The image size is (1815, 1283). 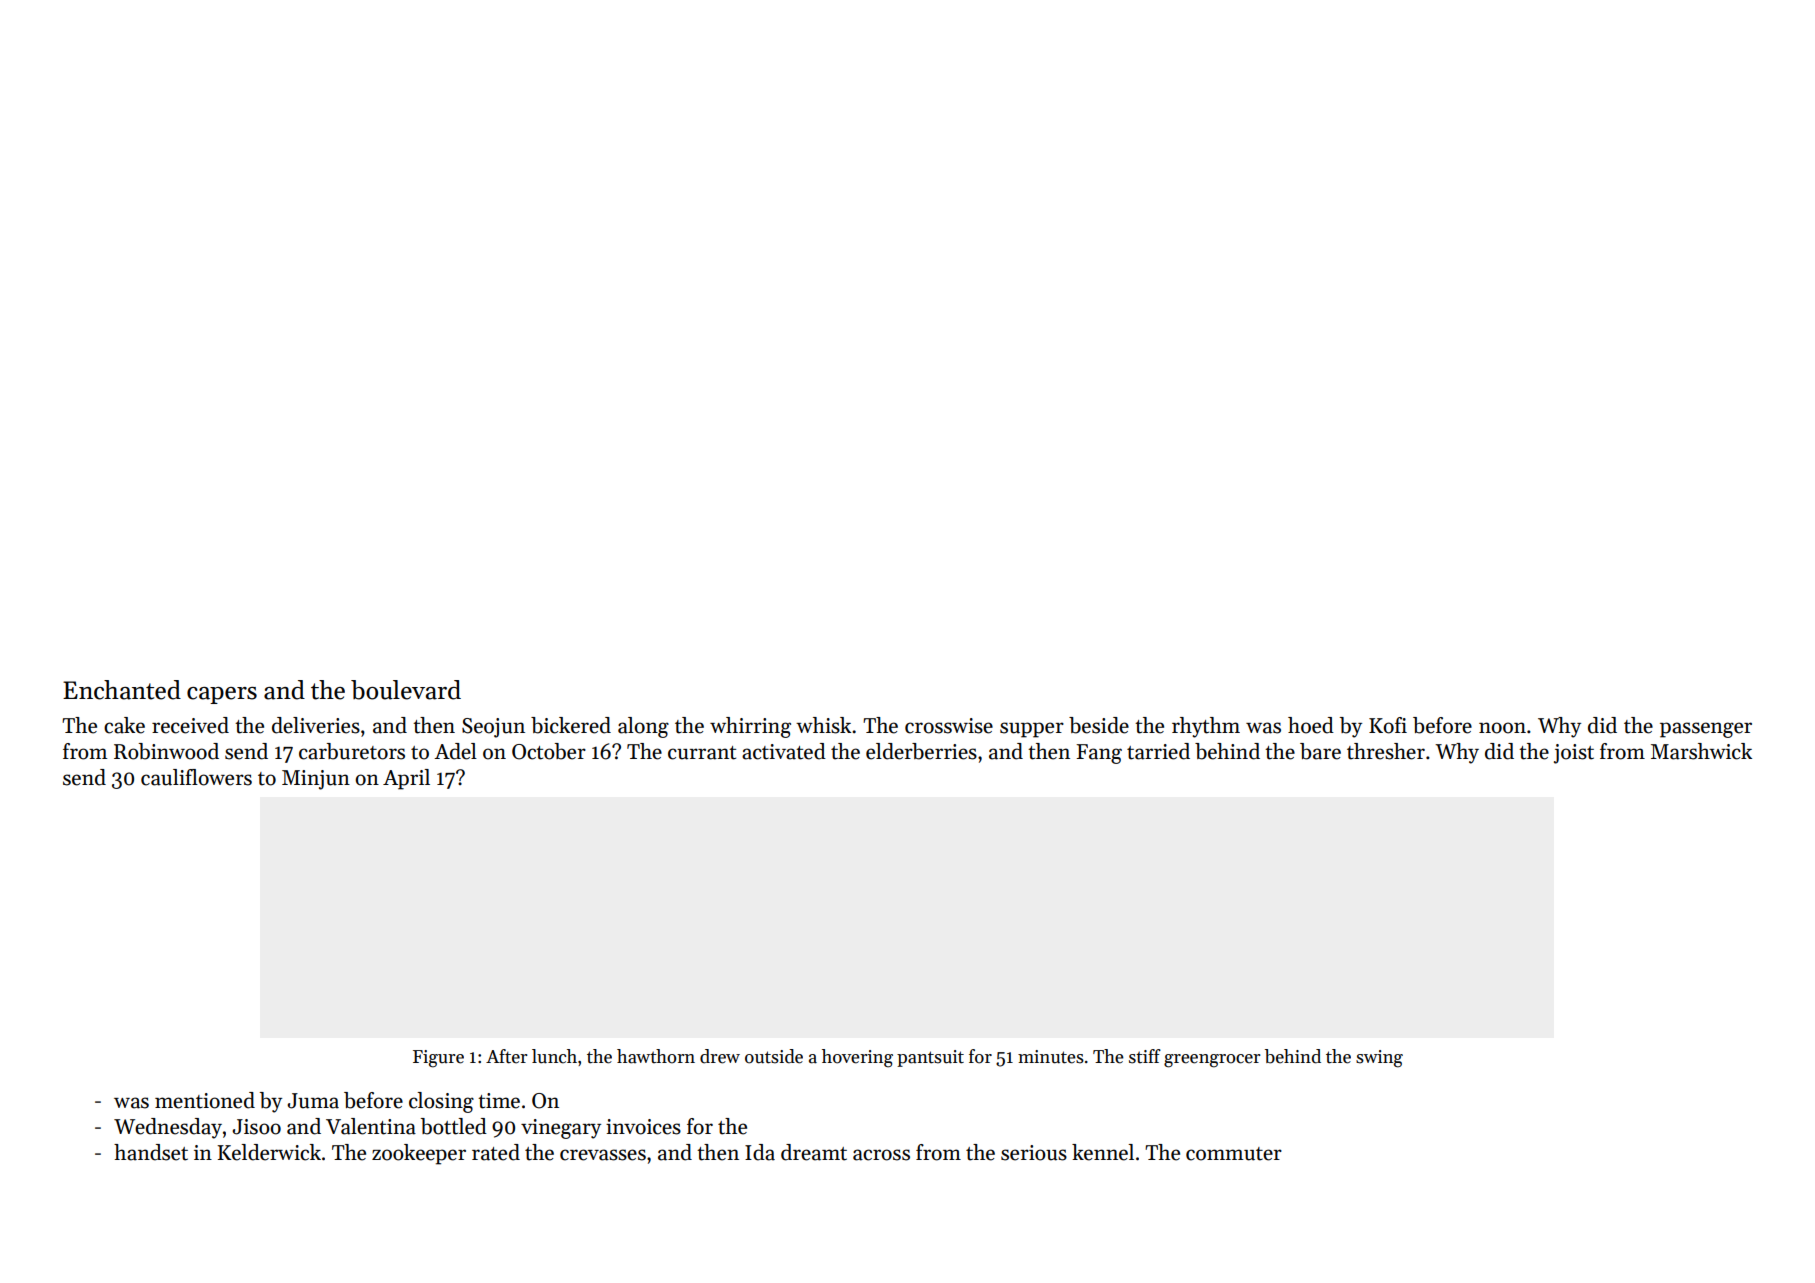 I want to click on rhythm, so click(x=1206, y=727).
